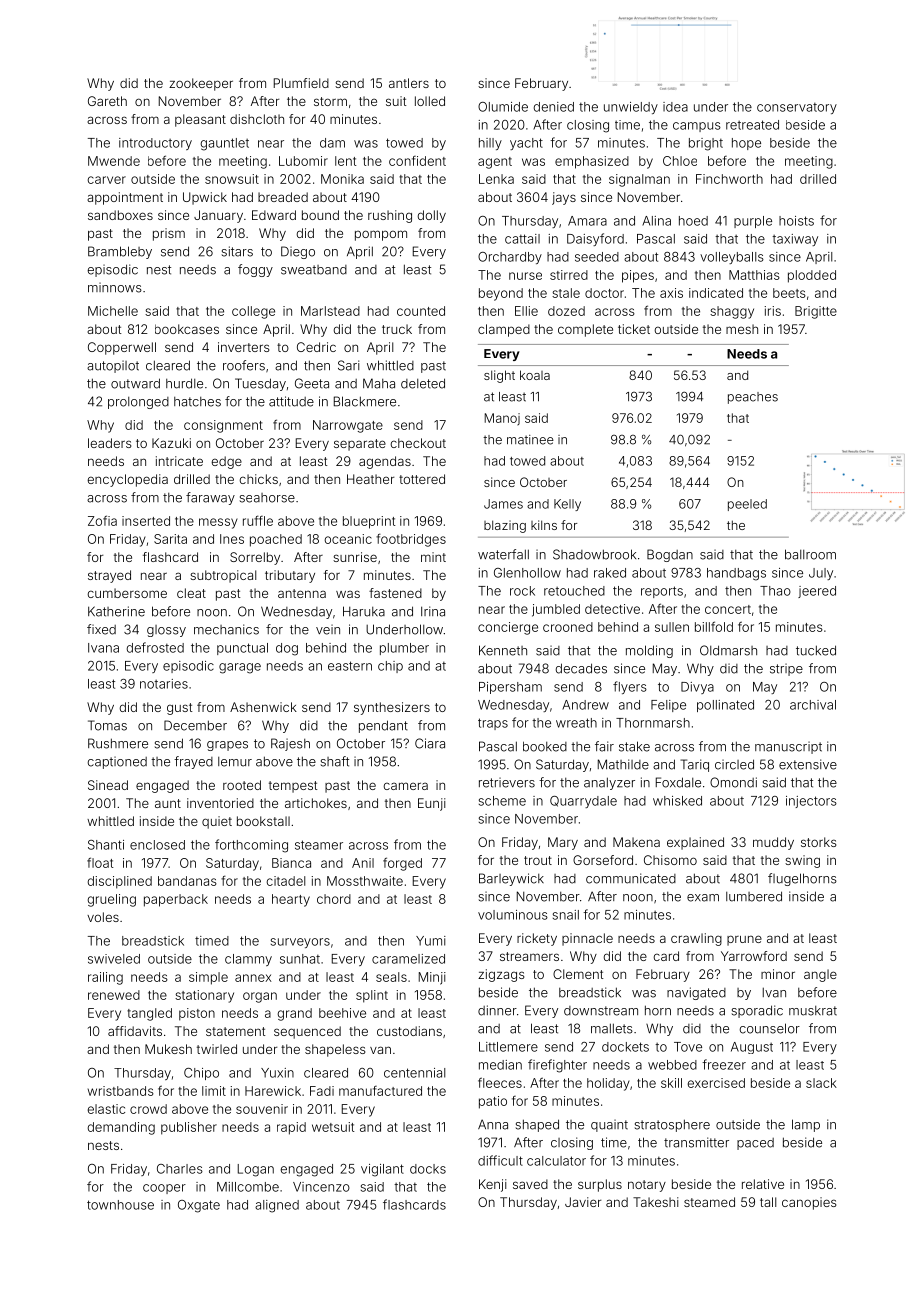 The height and width of the screenshot is (1308, 924). I want to click on pompom, so click(381, 235).
